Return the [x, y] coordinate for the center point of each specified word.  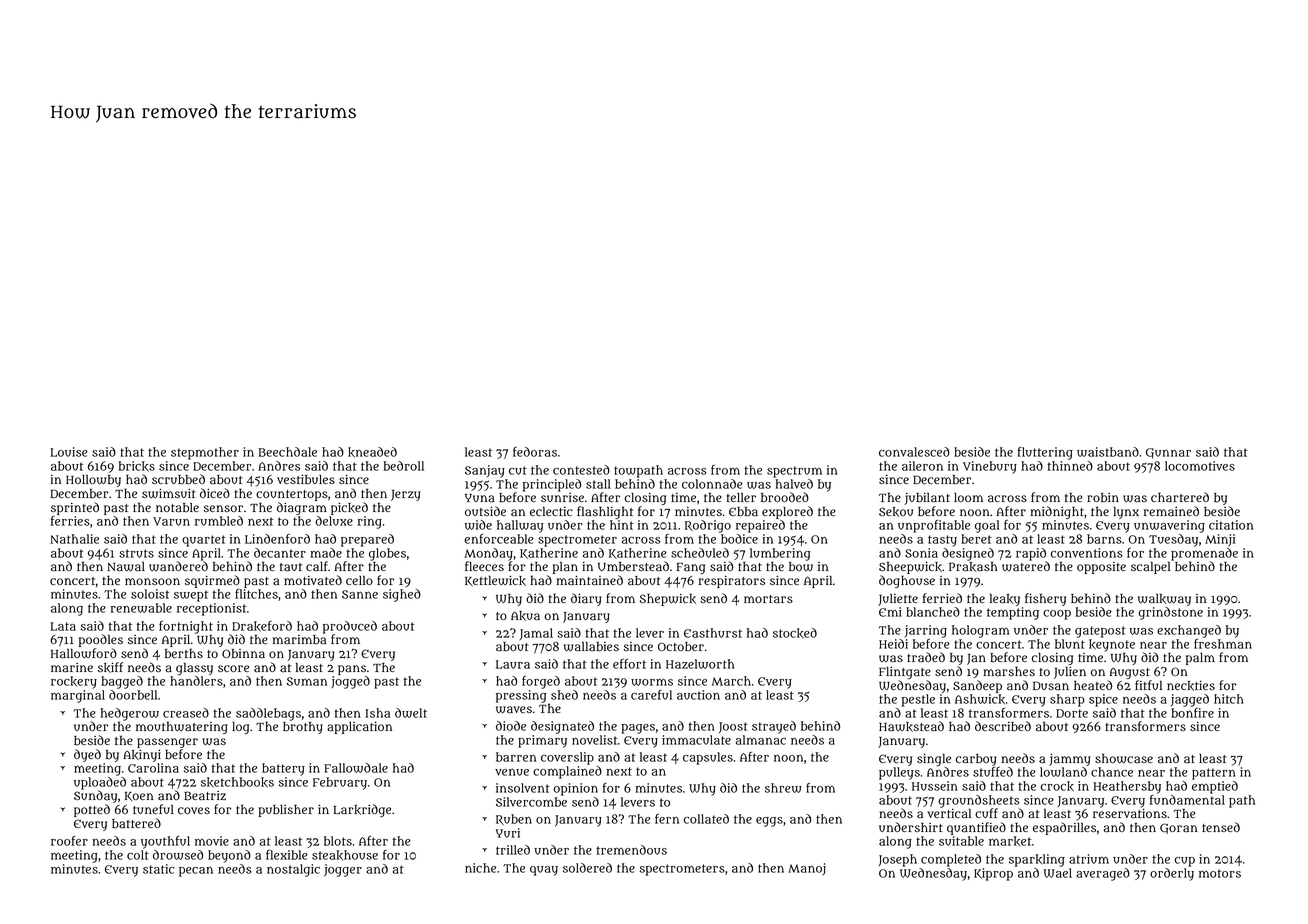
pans [352, 670]
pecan [196, 872]
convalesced [914, 452]
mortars [768, 599]
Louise [69, 452]
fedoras [535, 452]
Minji [1220, 540]
